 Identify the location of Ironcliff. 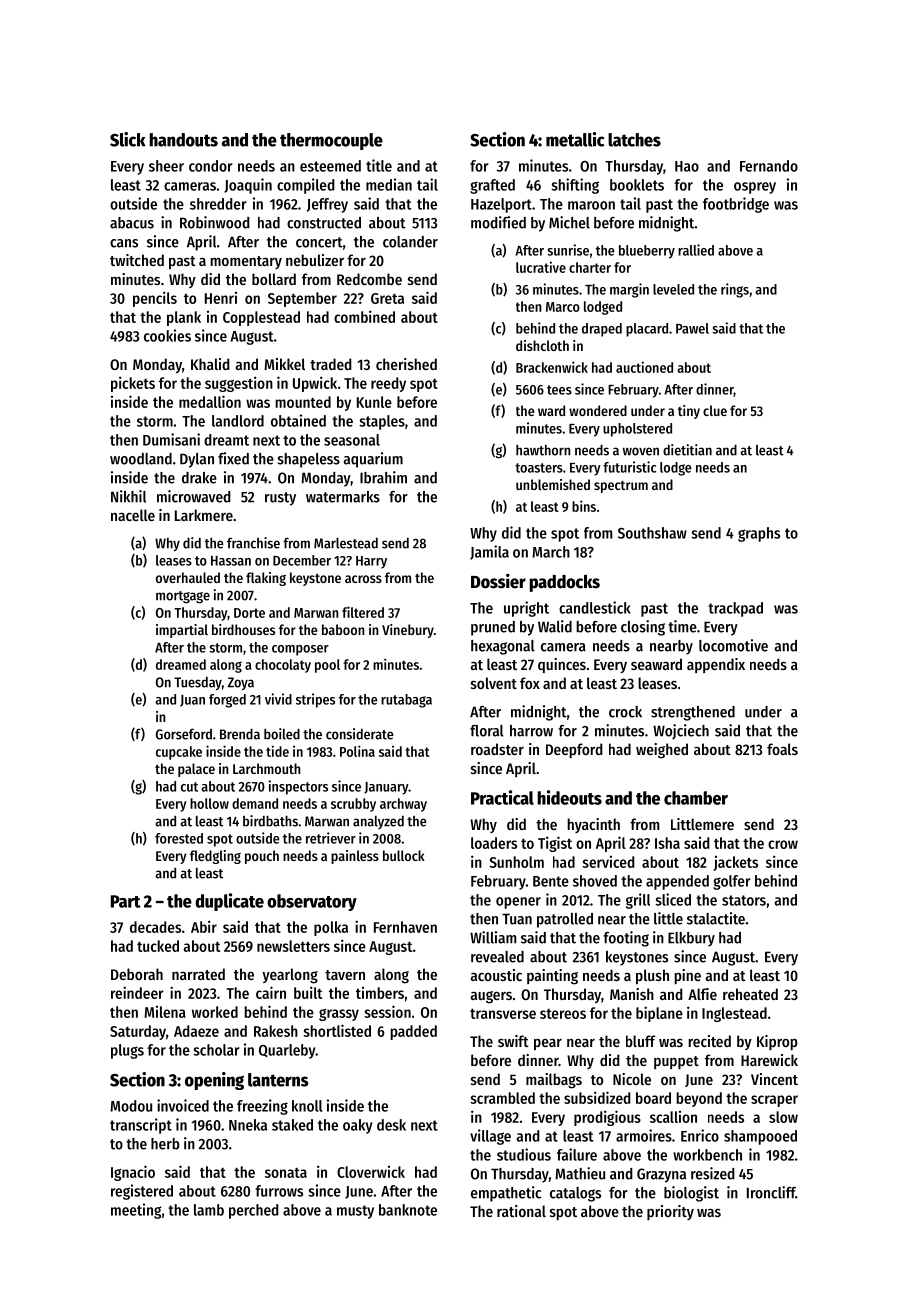
(771, 1192).
